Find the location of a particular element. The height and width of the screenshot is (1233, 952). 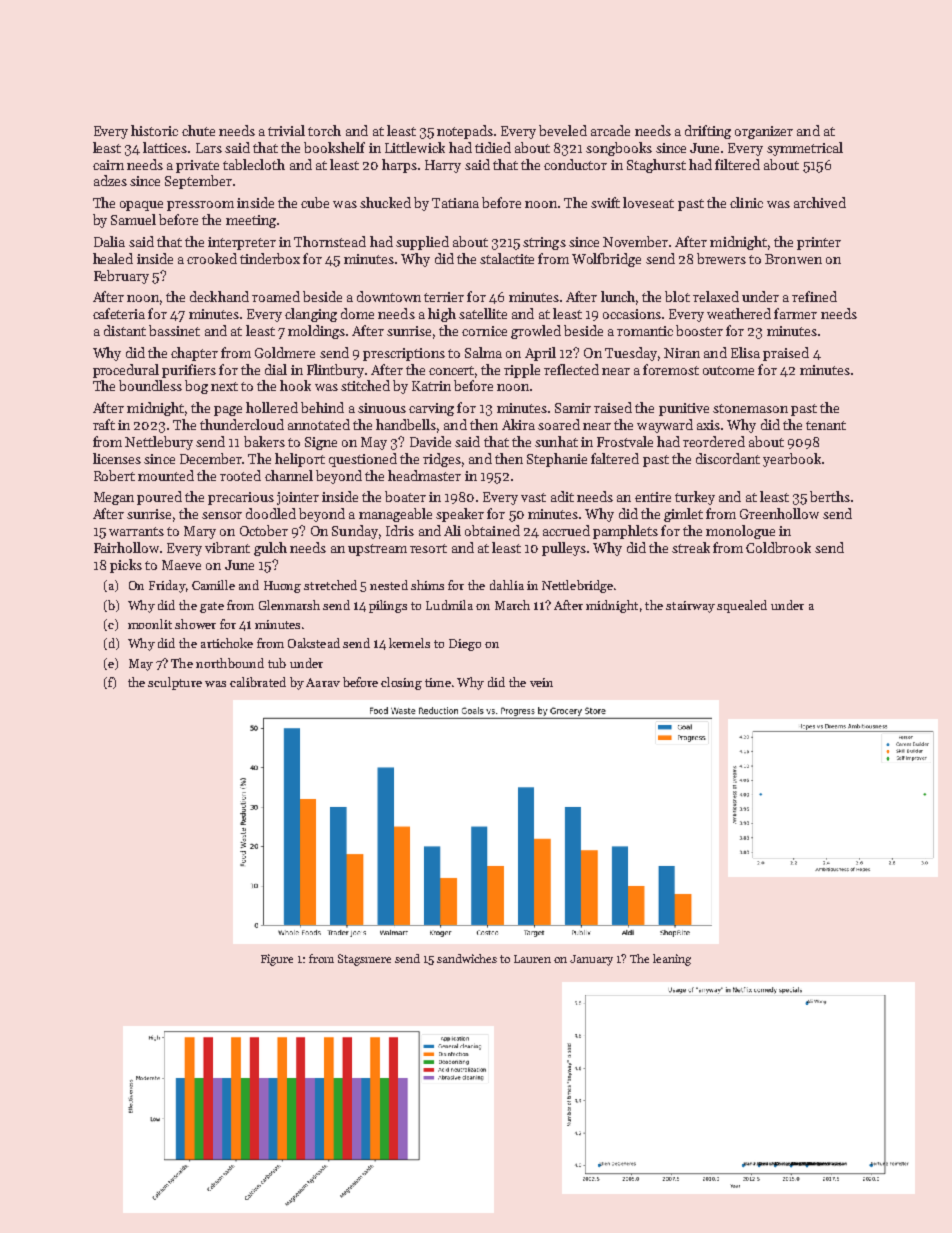

foremost is located at coordinates (671, 369).
